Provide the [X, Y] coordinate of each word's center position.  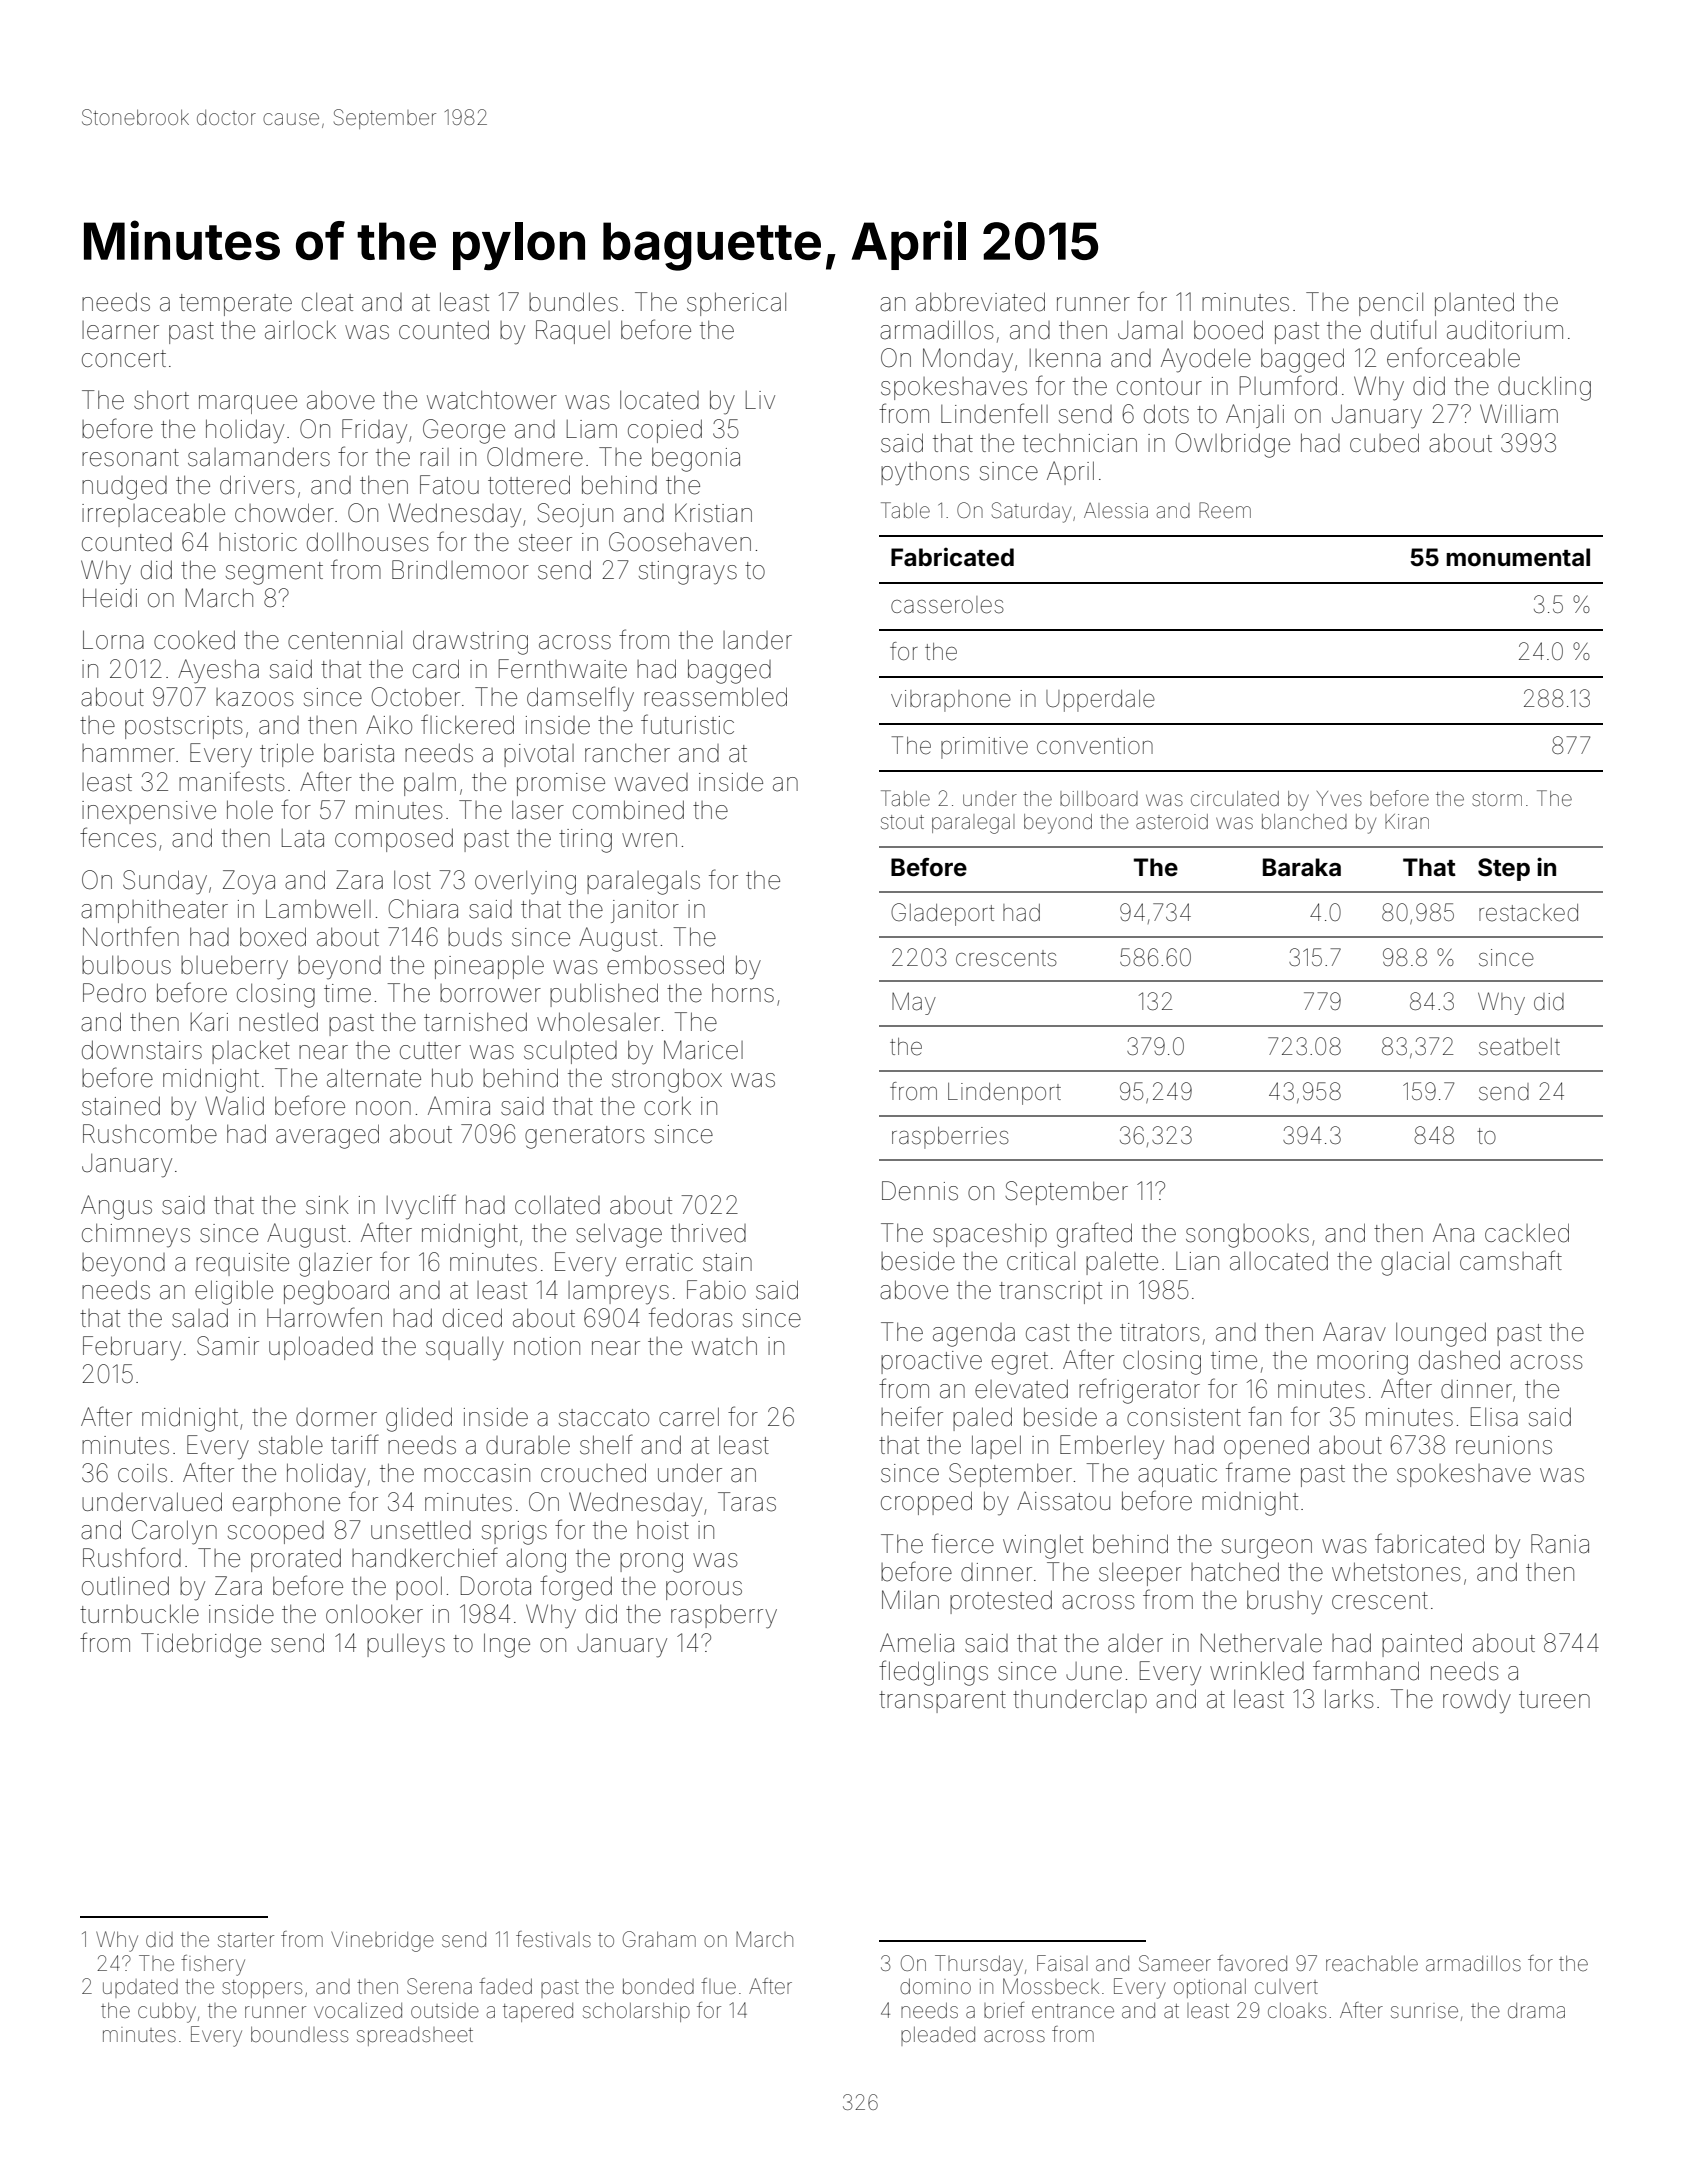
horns [743, 993]
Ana [1453, 1233]
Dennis [920, 1191]
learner [120, 330]
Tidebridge [201, 1645]
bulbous [126, 965]
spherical [736, 304]
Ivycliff [421, 1207]
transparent [942, 1702]
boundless [299, 2035]
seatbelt [1519, 1047]
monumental [1518, 557]
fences [118, 837]
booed [1228, 330]
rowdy [1477, 1701]
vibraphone [951, 701]
